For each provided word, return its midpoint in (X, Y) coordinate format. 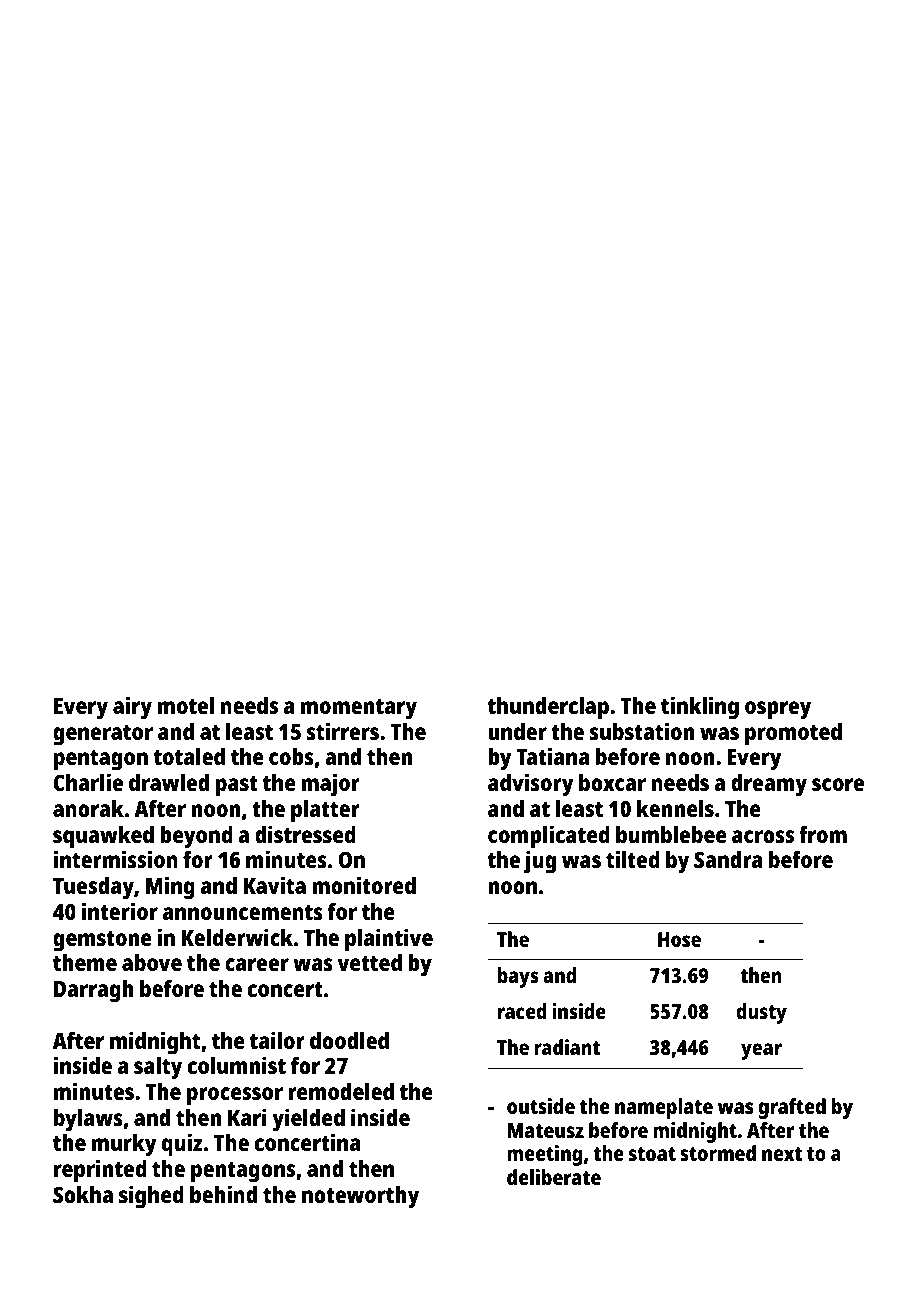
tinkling (700, 708)
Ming (170, 888)
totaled (189, 756)
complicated (549, 837)
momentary (359, 709)
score (838, 784)
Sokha (83, 1194)
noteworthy (360, 1197)
